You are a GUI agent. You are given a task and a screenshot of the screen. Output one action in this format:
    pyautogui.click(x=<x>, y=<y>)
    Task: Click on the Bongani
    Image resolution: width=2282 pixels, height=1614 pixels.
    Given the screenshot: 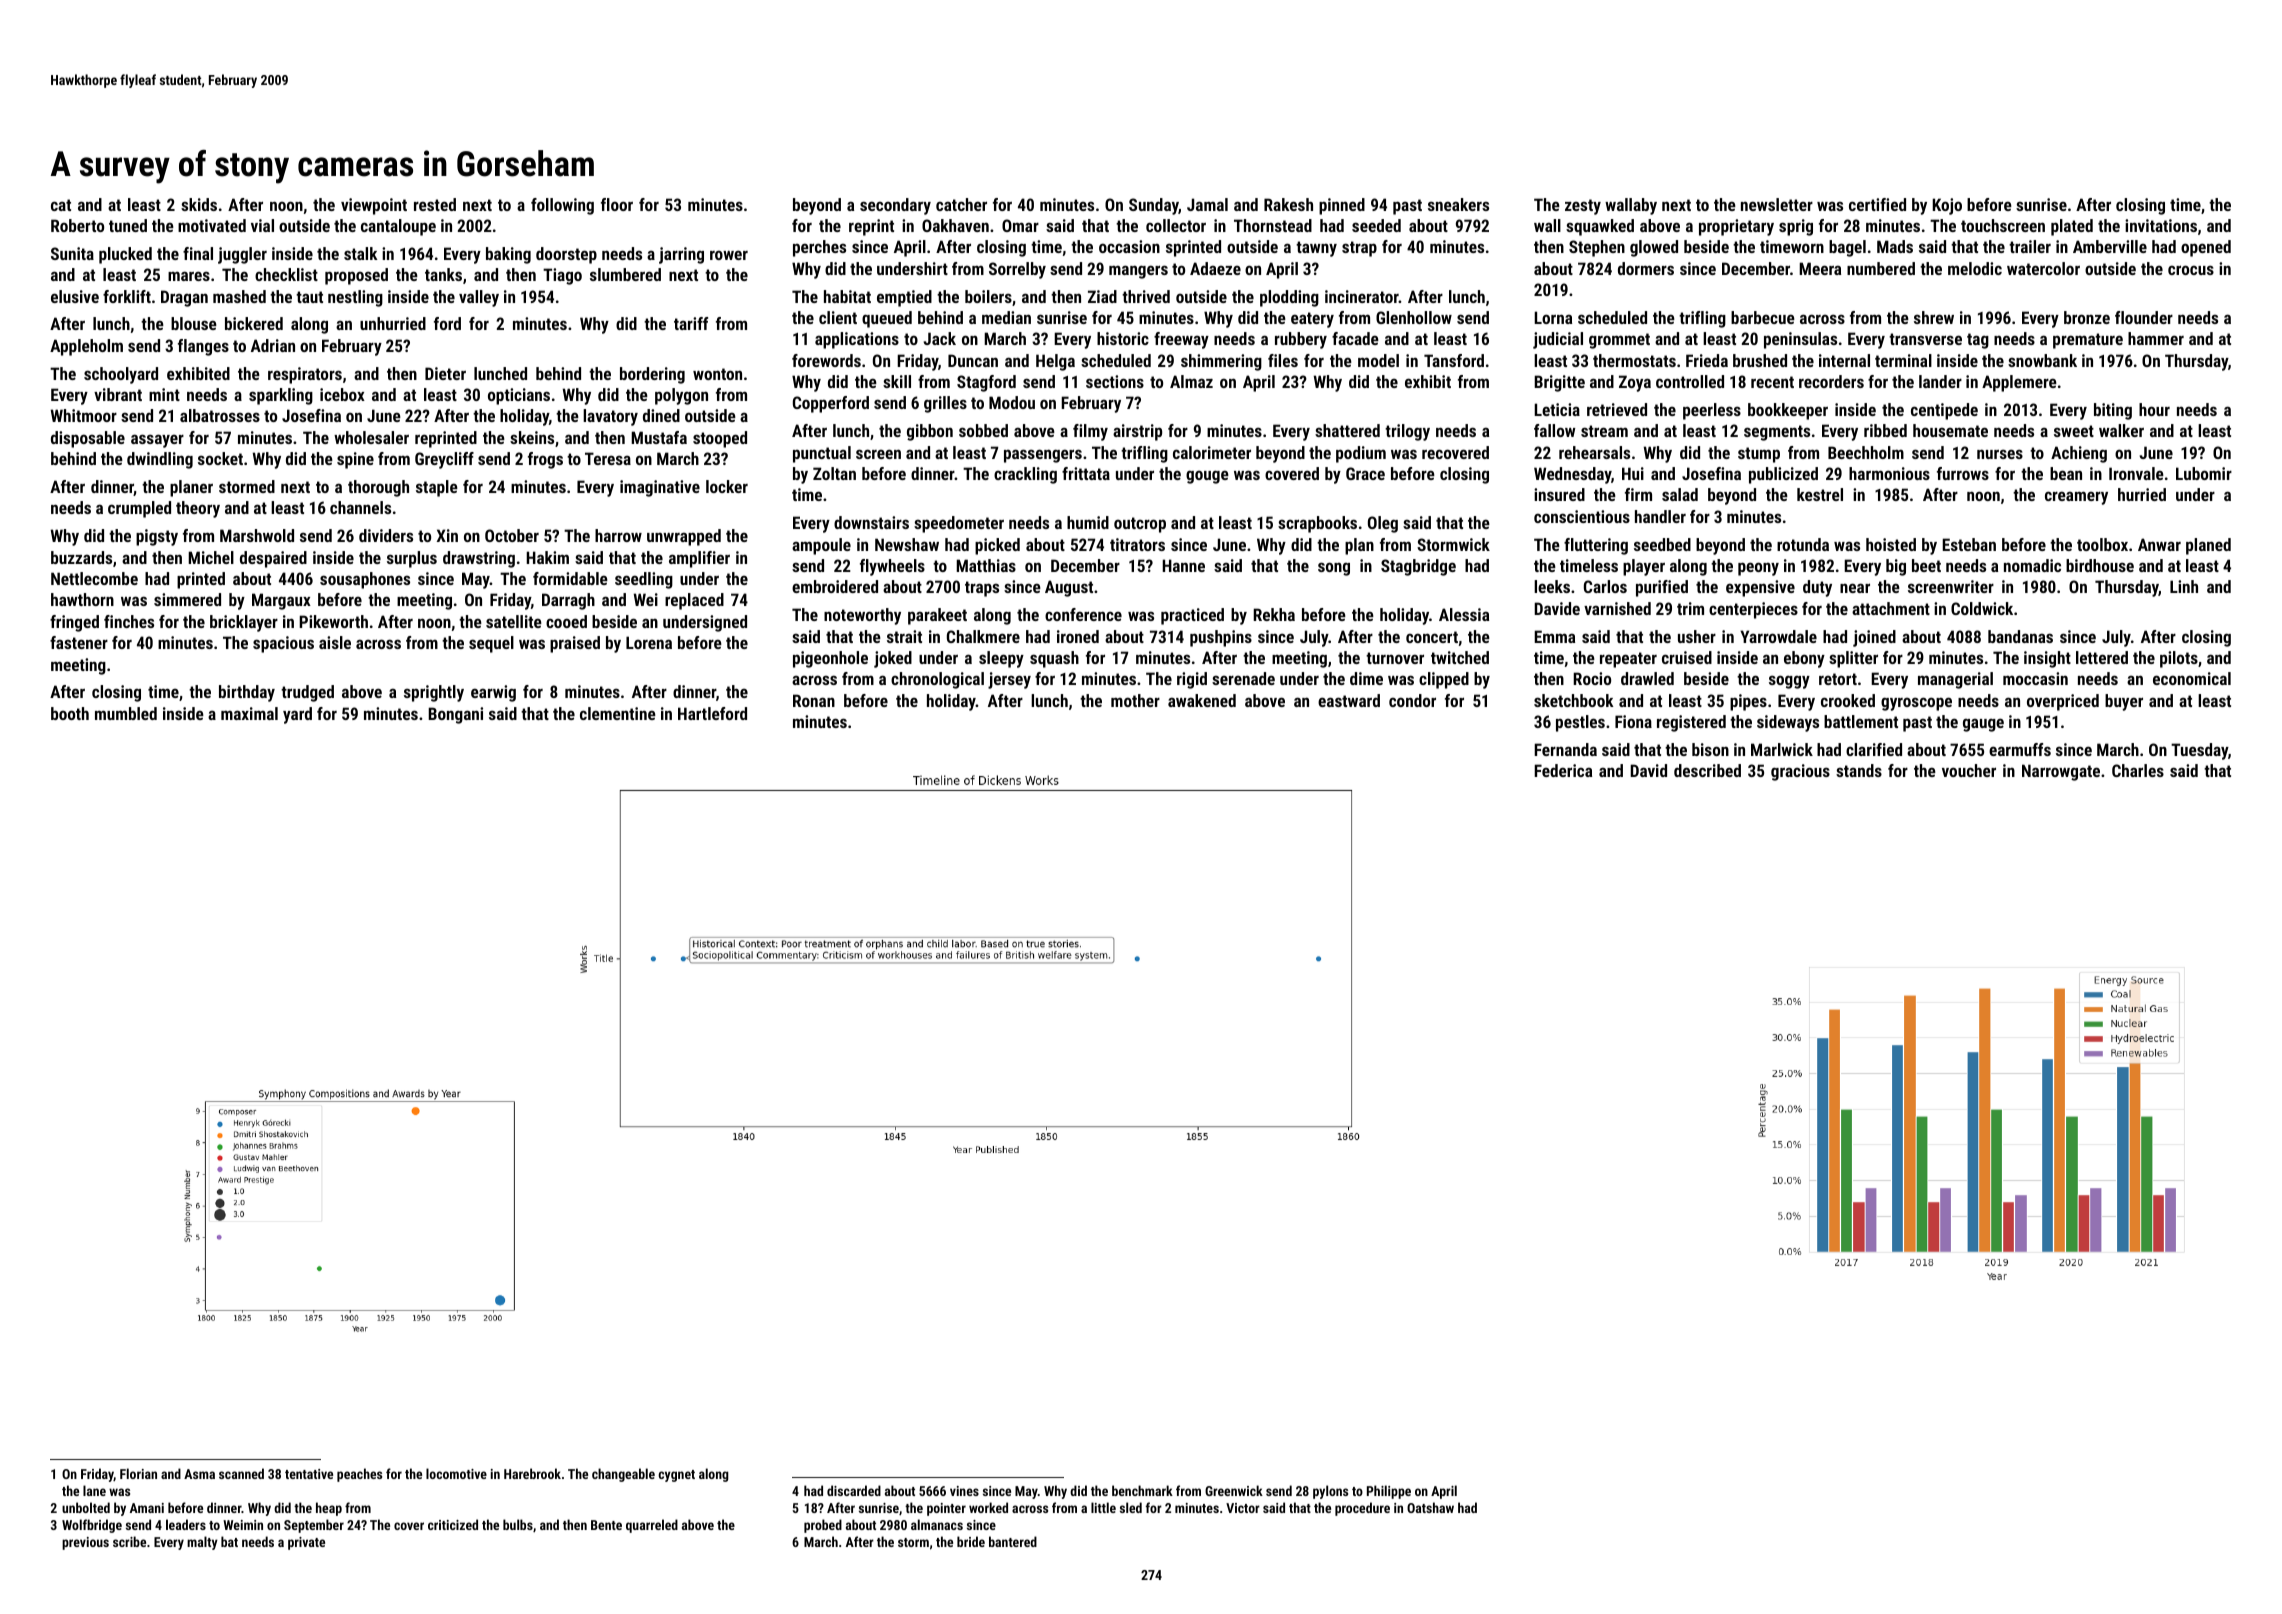 What is the action you would take?
    pyautogui.click(x=455, y=715)
